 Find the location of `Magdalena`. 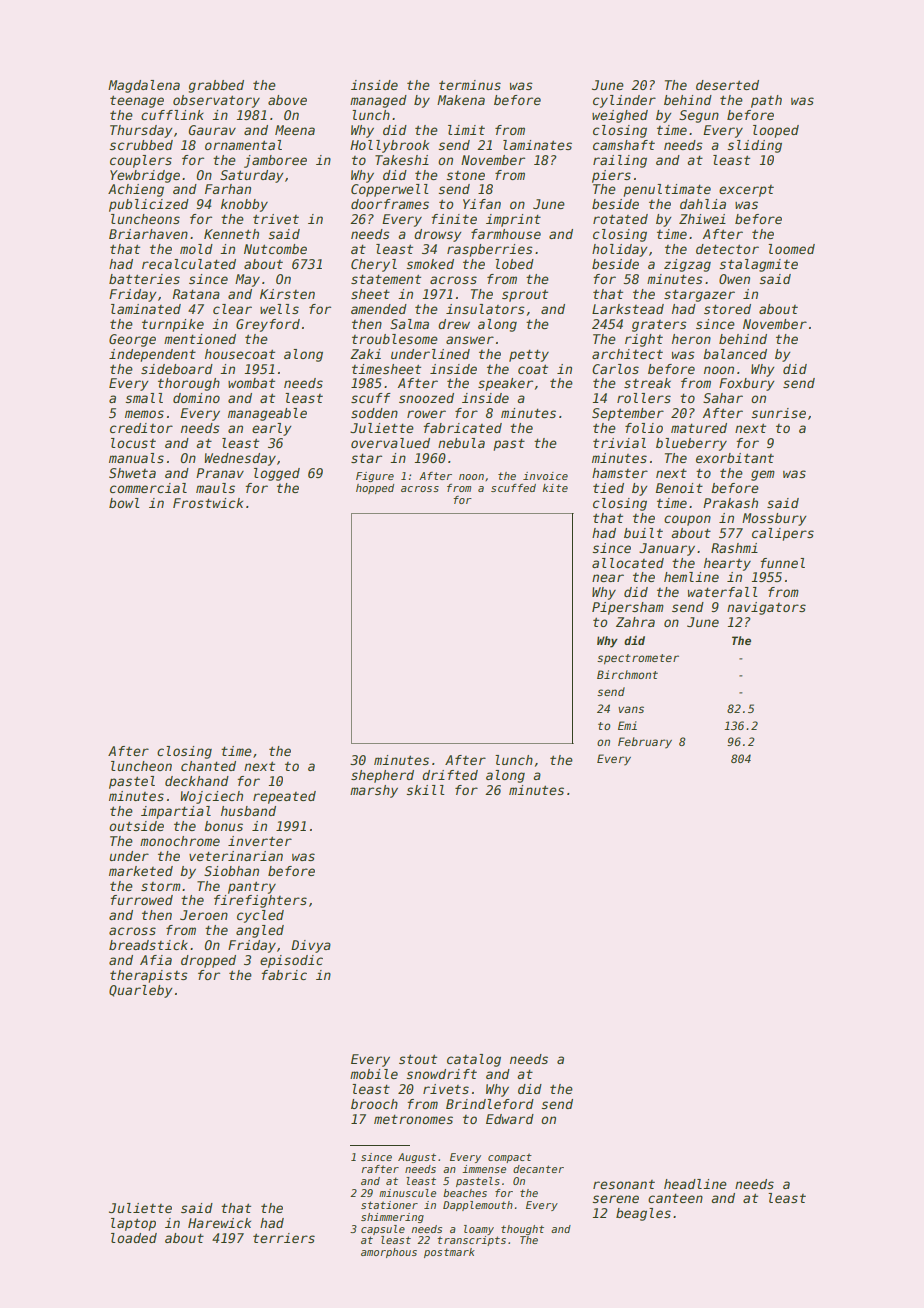

Magdalena is located at coordinates (144, 86).
